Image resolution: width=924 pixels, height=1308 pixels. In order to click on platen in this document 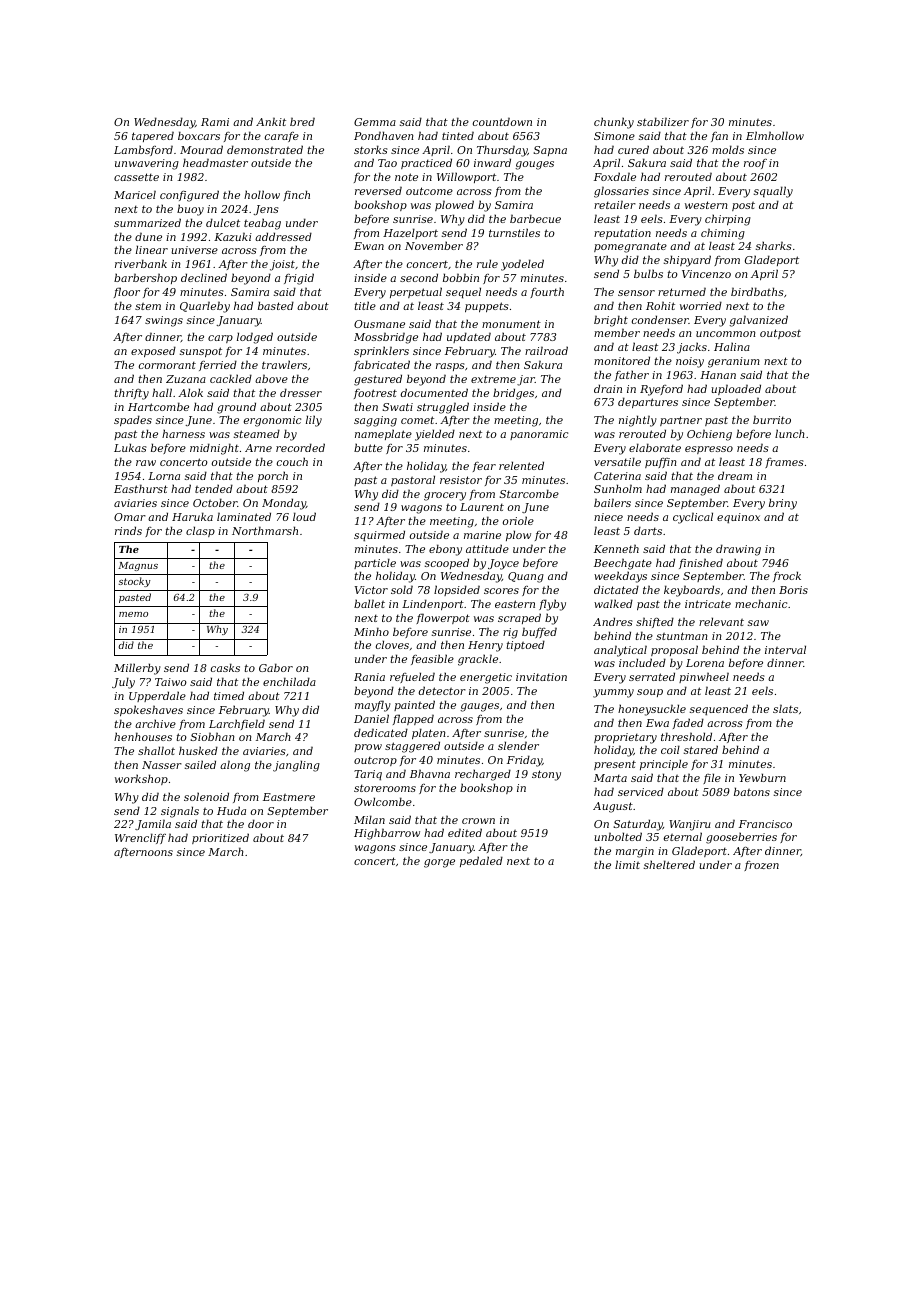, I will do `click(428, 733)`.
